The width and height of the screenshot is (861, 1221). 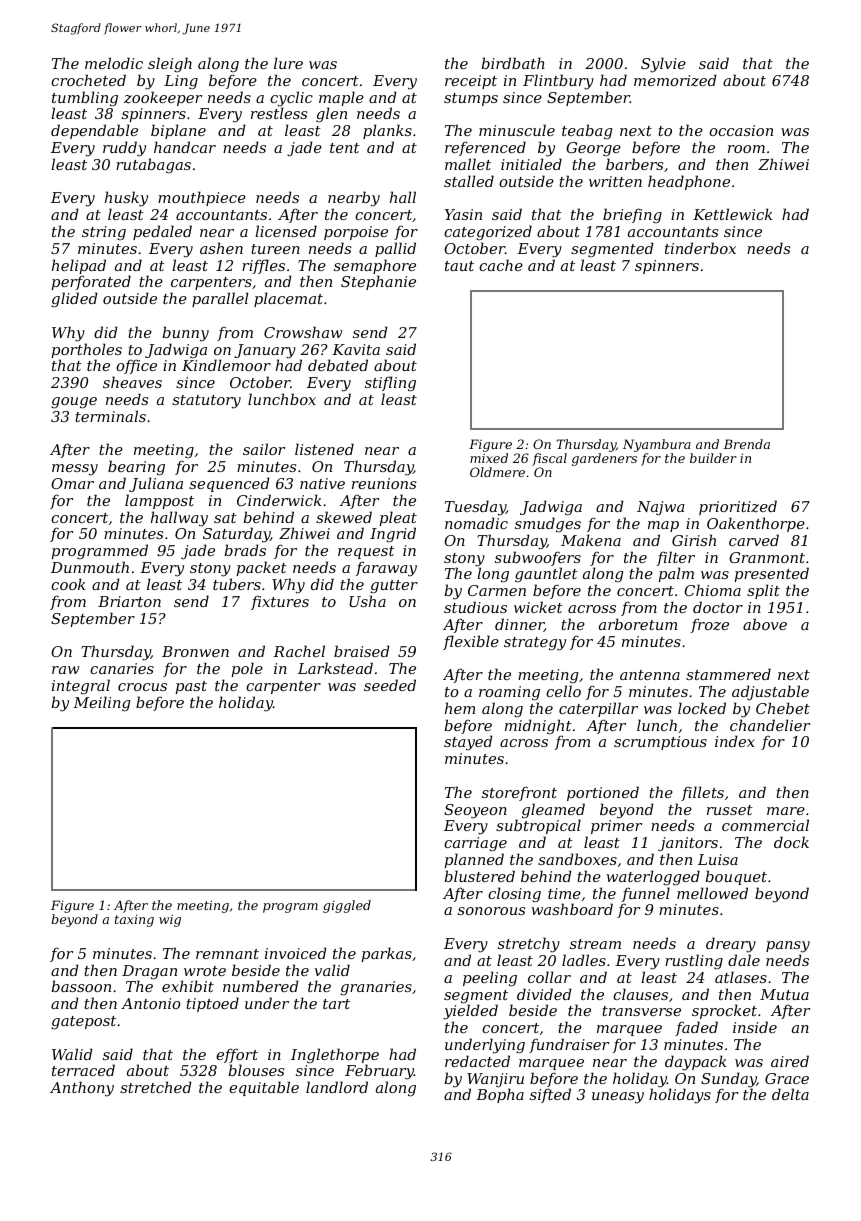 What do you see at coordinates (663, 65) in the screenshot?
I see `Sylvie` at bounding box center [663, 65].
